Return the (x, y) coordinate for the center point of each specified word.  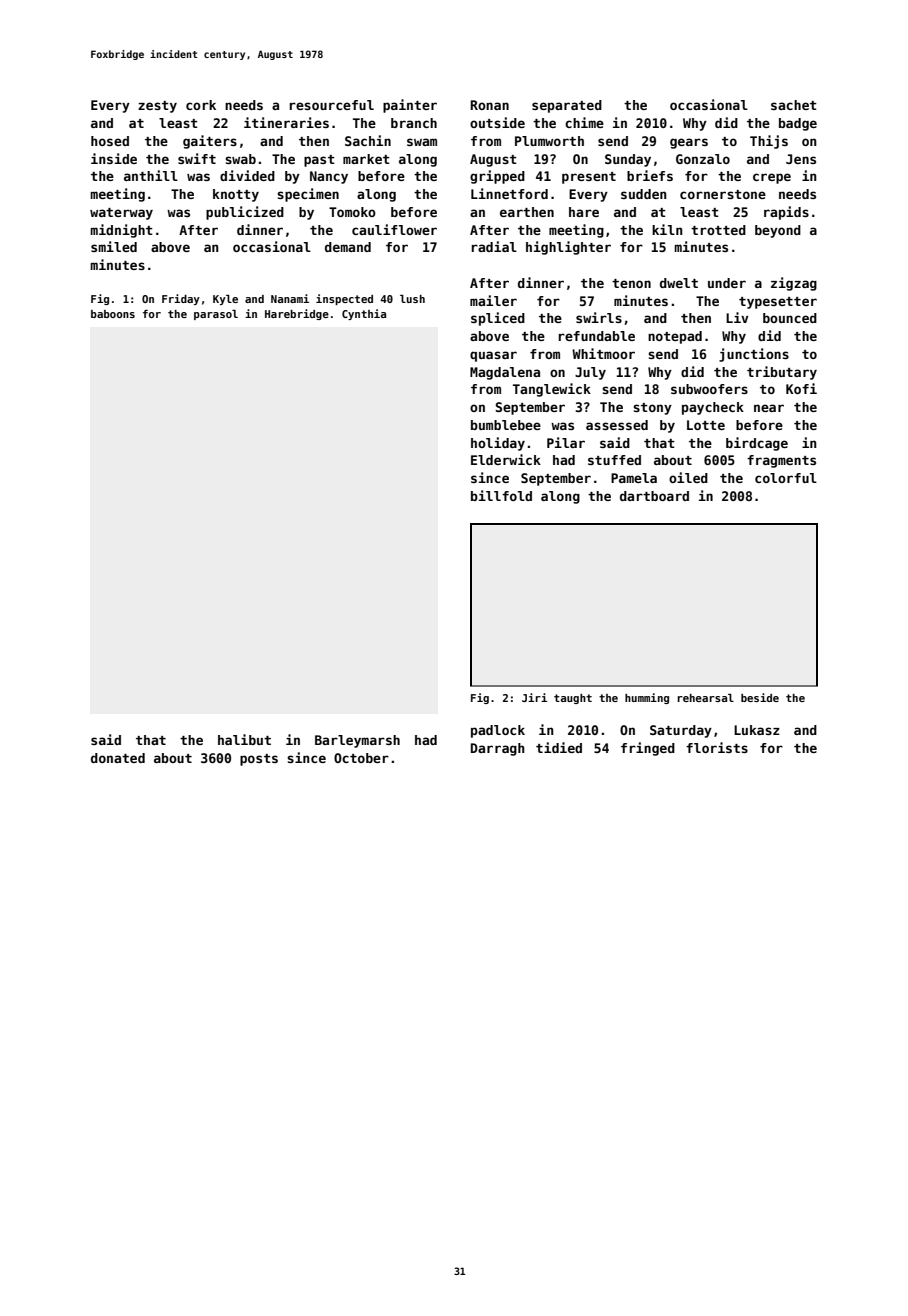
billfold (501, 495)
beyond (778, 231)
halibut (244, 739)
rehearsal (705, 698)
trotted (718, 230)
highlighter (568, 248)
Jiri (534, 697)
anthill (151, 175)
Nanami (290, 298)
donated (118, 758)
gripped (497, 177)
